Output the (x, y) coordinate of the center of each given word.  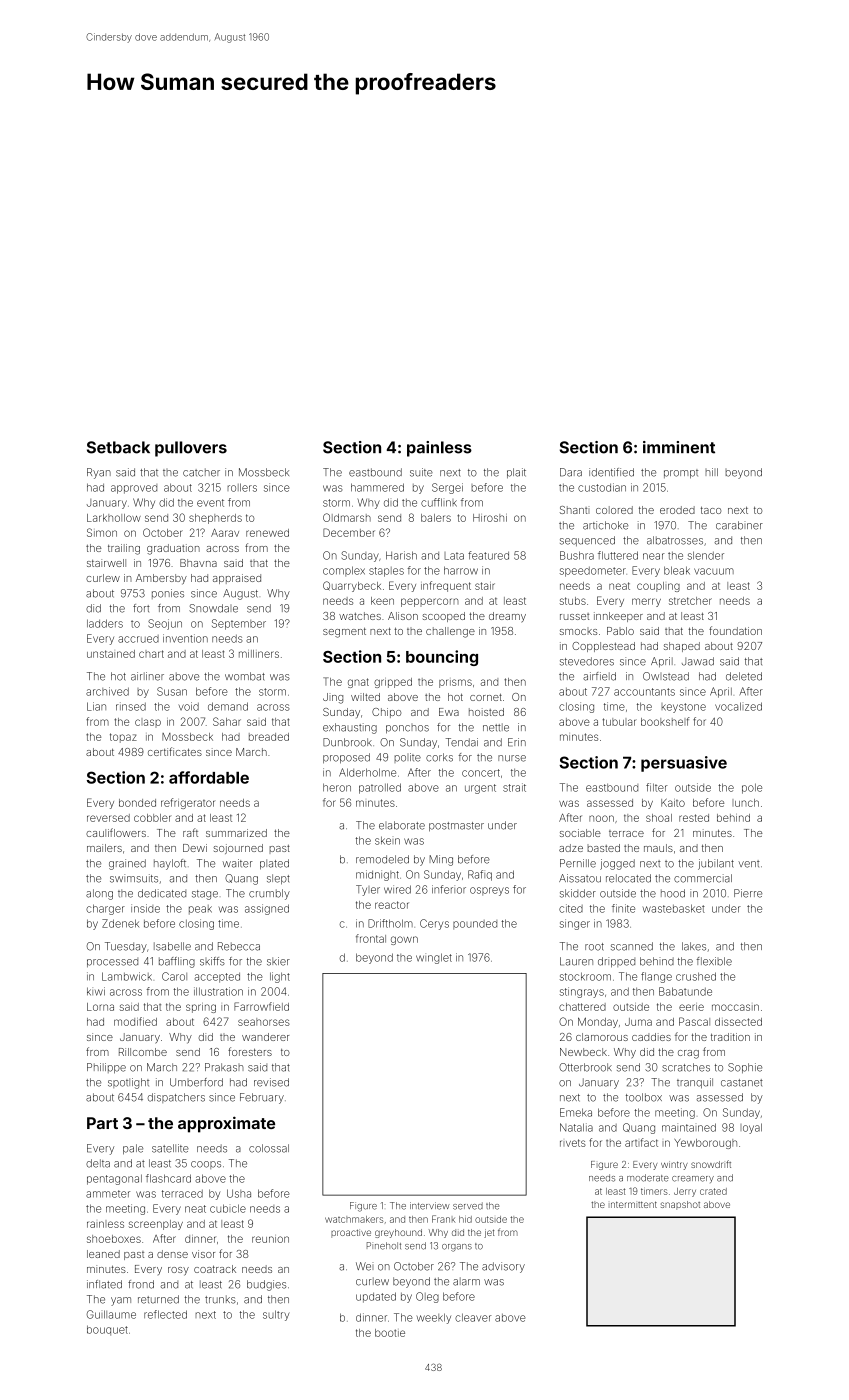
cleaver (473, 1317)
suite (421, 472)
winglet (434, 958)
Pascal (694, 1021)
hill (711, 472)
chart (151, 654)
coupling (658, 587)
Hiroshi (490, 518)
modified (135, 1021)
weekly (434, 1318)
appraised (237, 579)
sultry (276, 1315)
